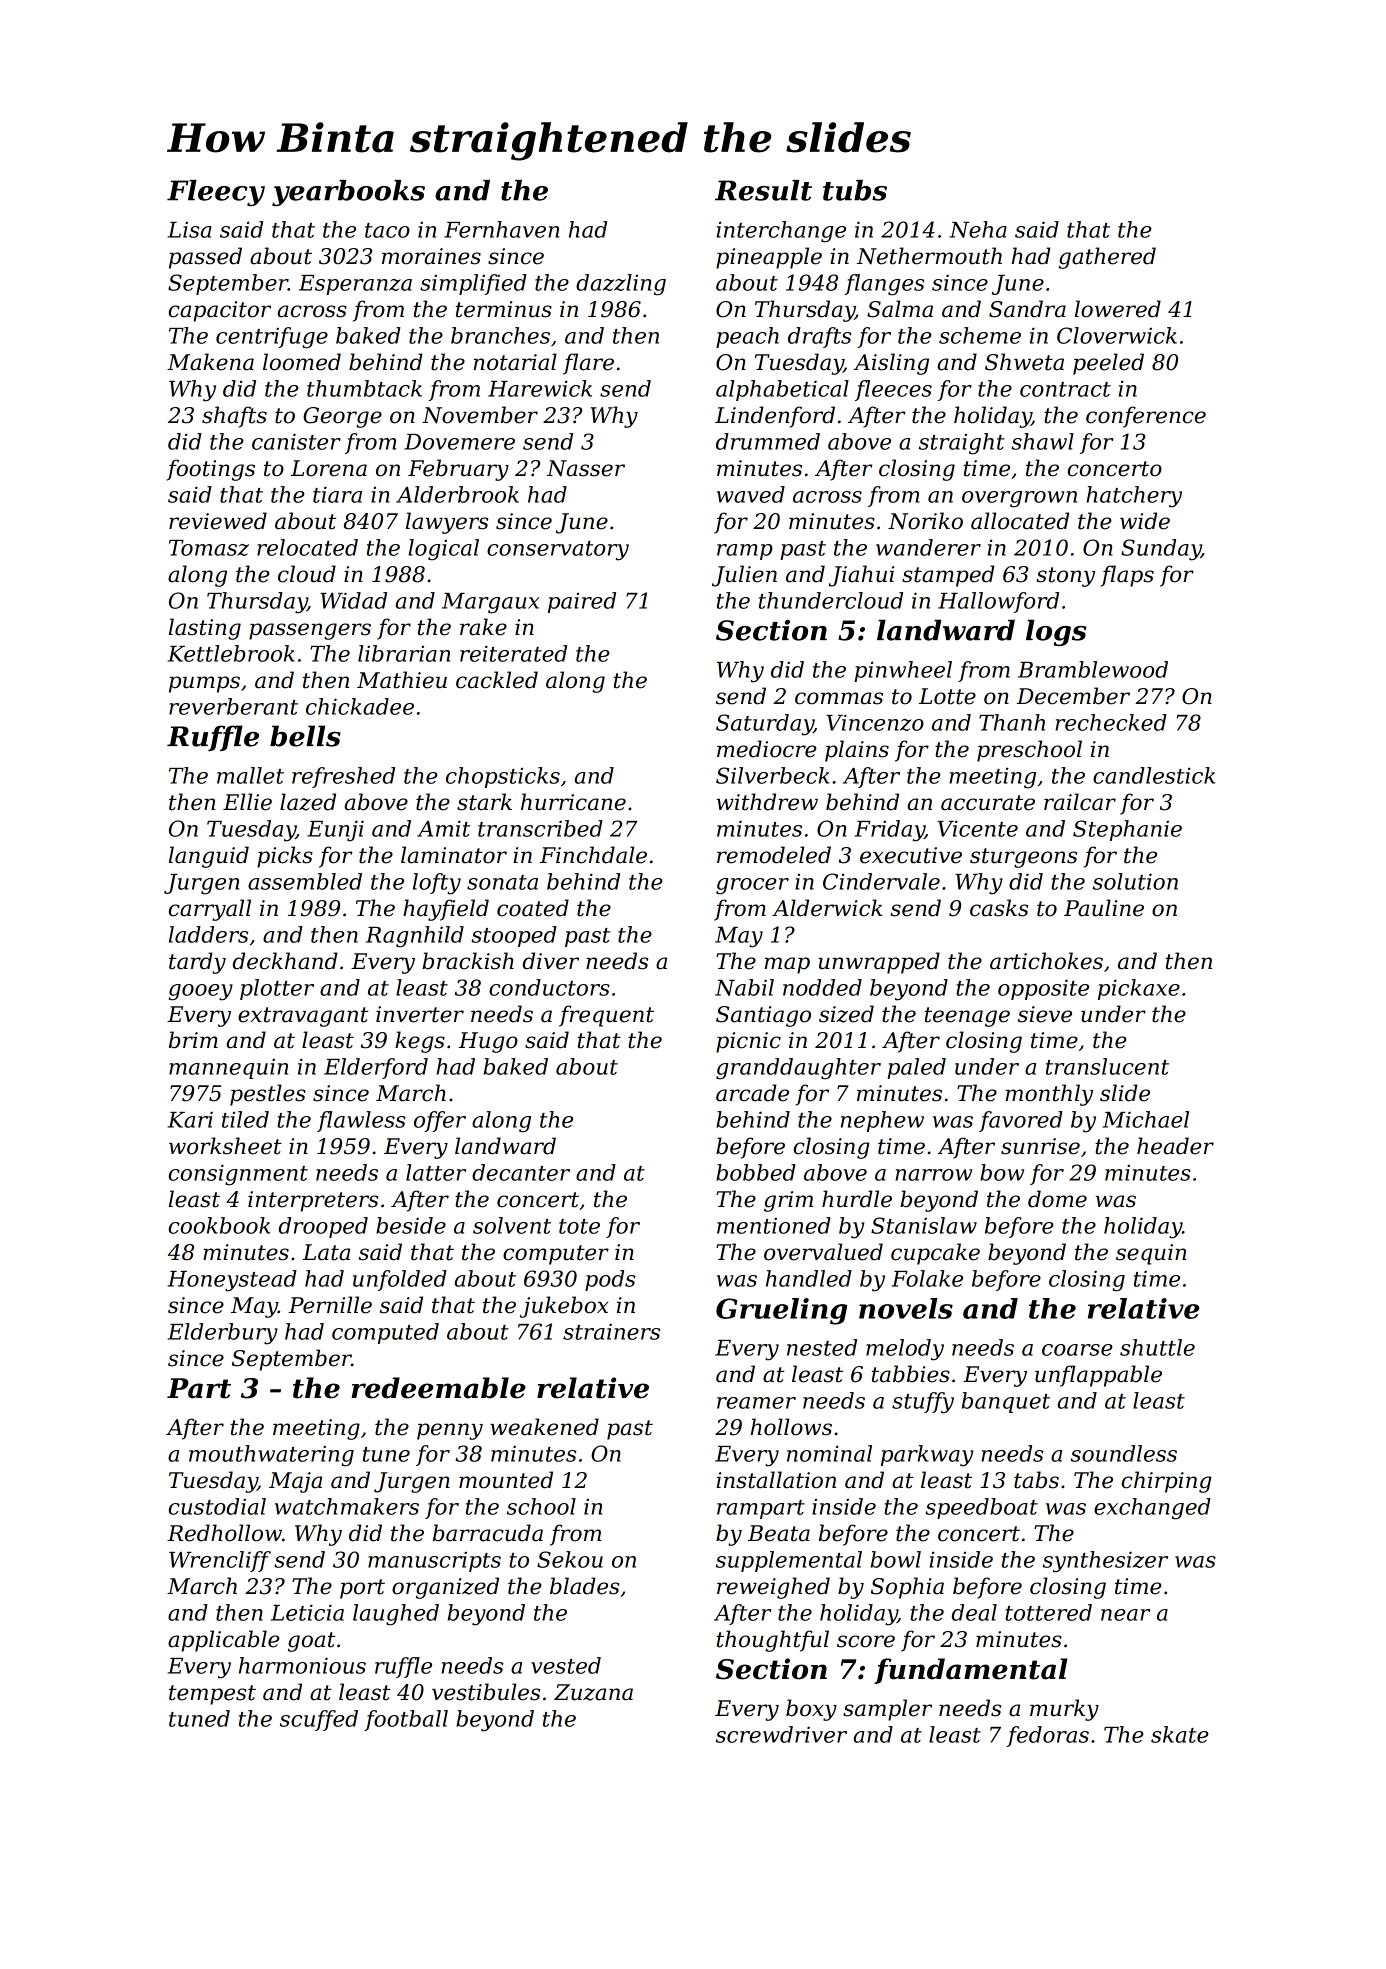 The image size is (1386, 1969). What do you see at coordinates (204, 684) in the image?
I see `pumps` at bounding box center [204, 684].
